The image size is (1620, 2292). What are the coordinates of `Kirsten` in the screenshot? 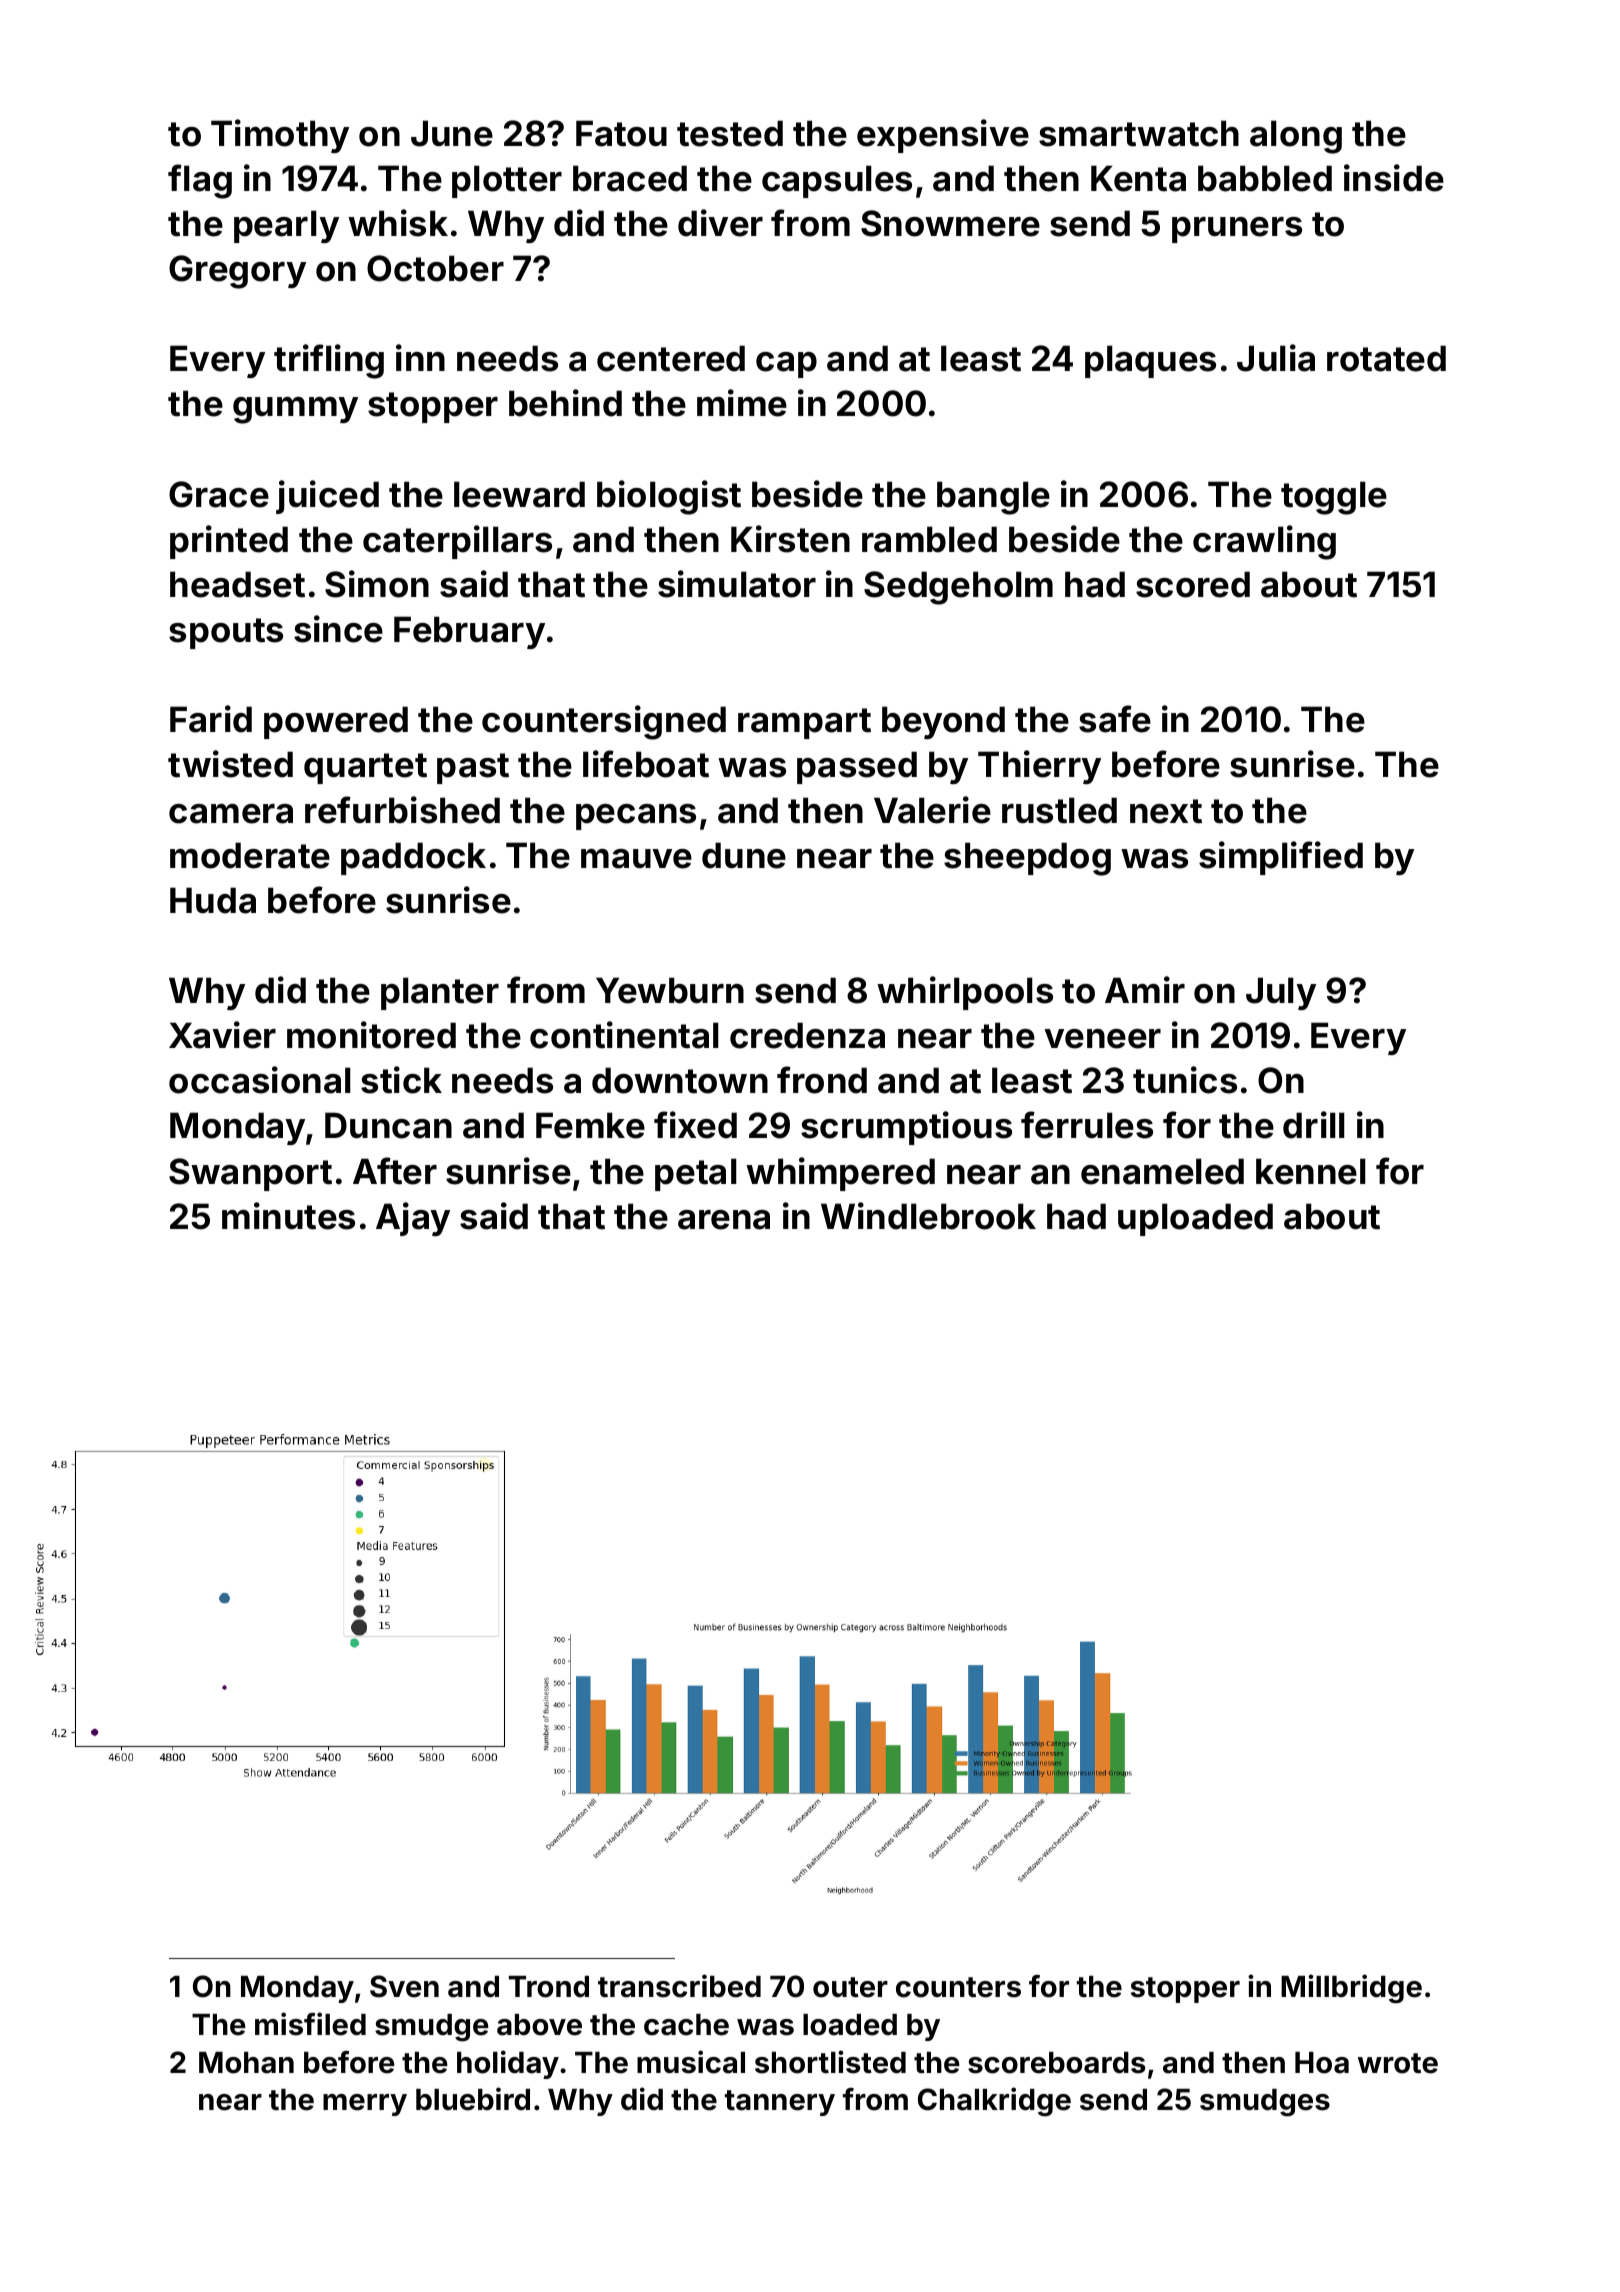 It's located at (790, 539).
